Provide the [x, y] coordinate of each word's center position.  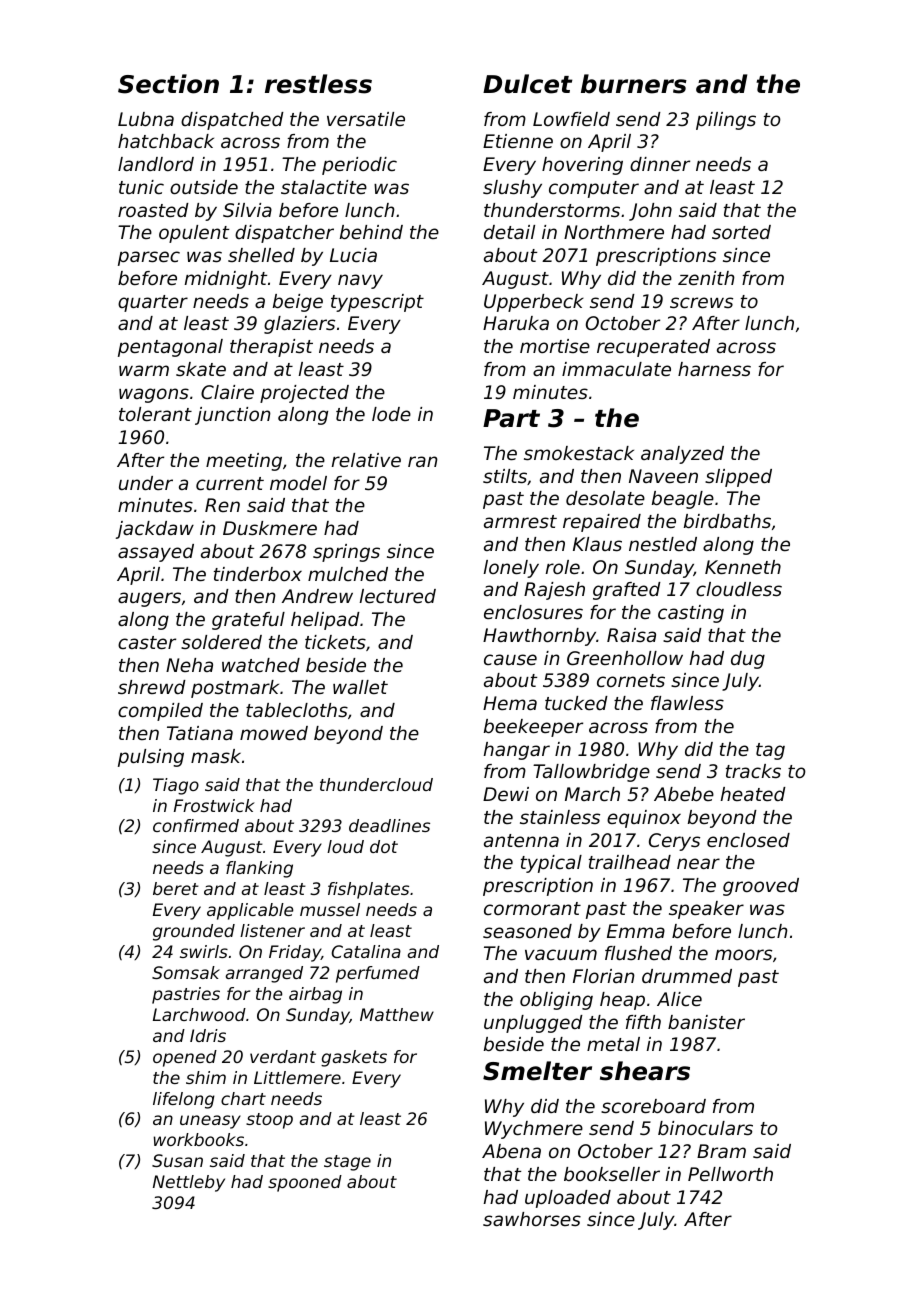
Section [168, 84]
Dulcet [527, 84]
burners [634, 84]
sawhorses [532, 1219]
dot [384, 846]
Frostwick [214, 805]
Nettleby [189, 1183]
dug [748, 660]
